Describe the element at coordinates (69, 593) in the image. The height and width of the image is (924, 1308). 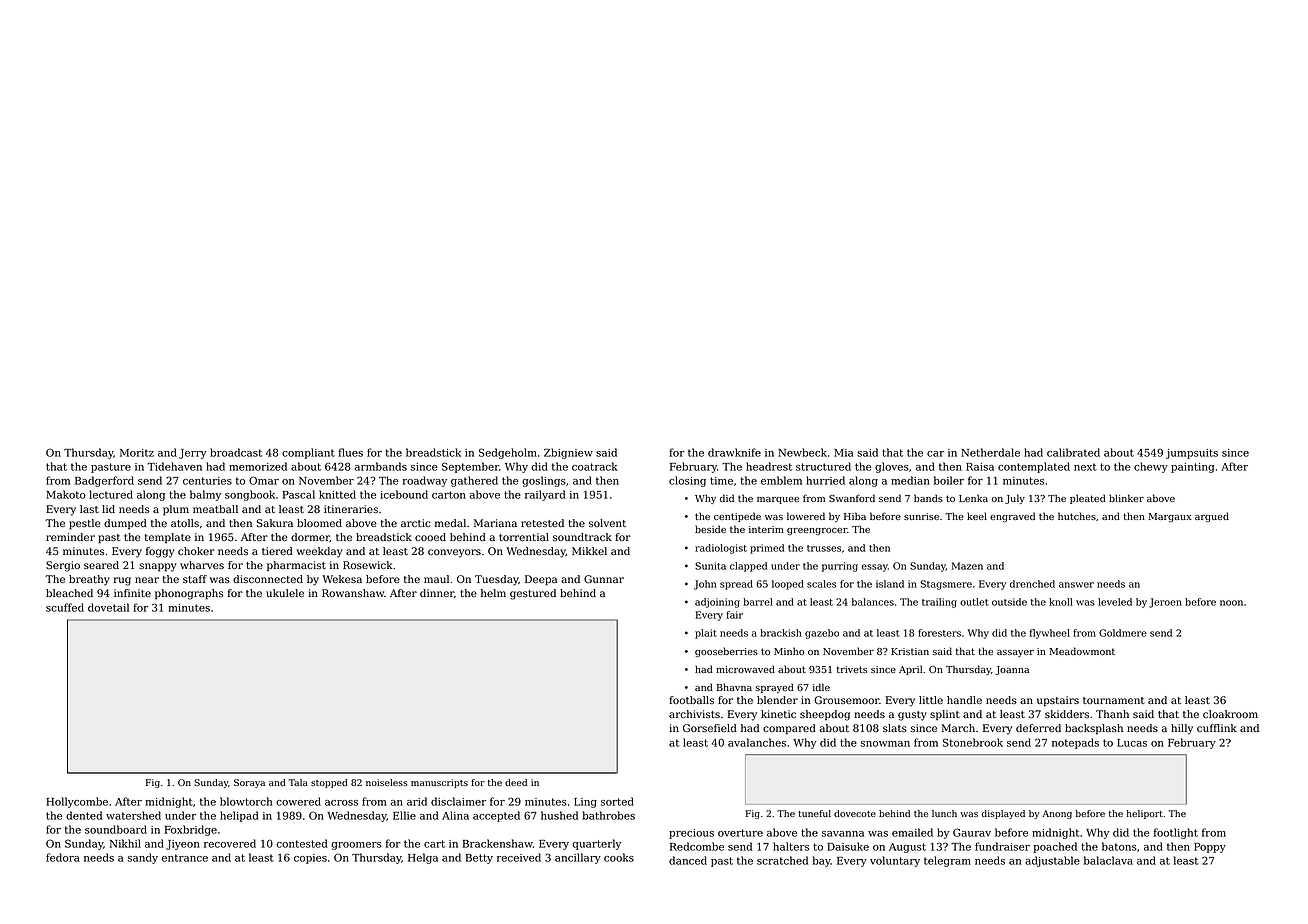
I see `bleached` at that location.
